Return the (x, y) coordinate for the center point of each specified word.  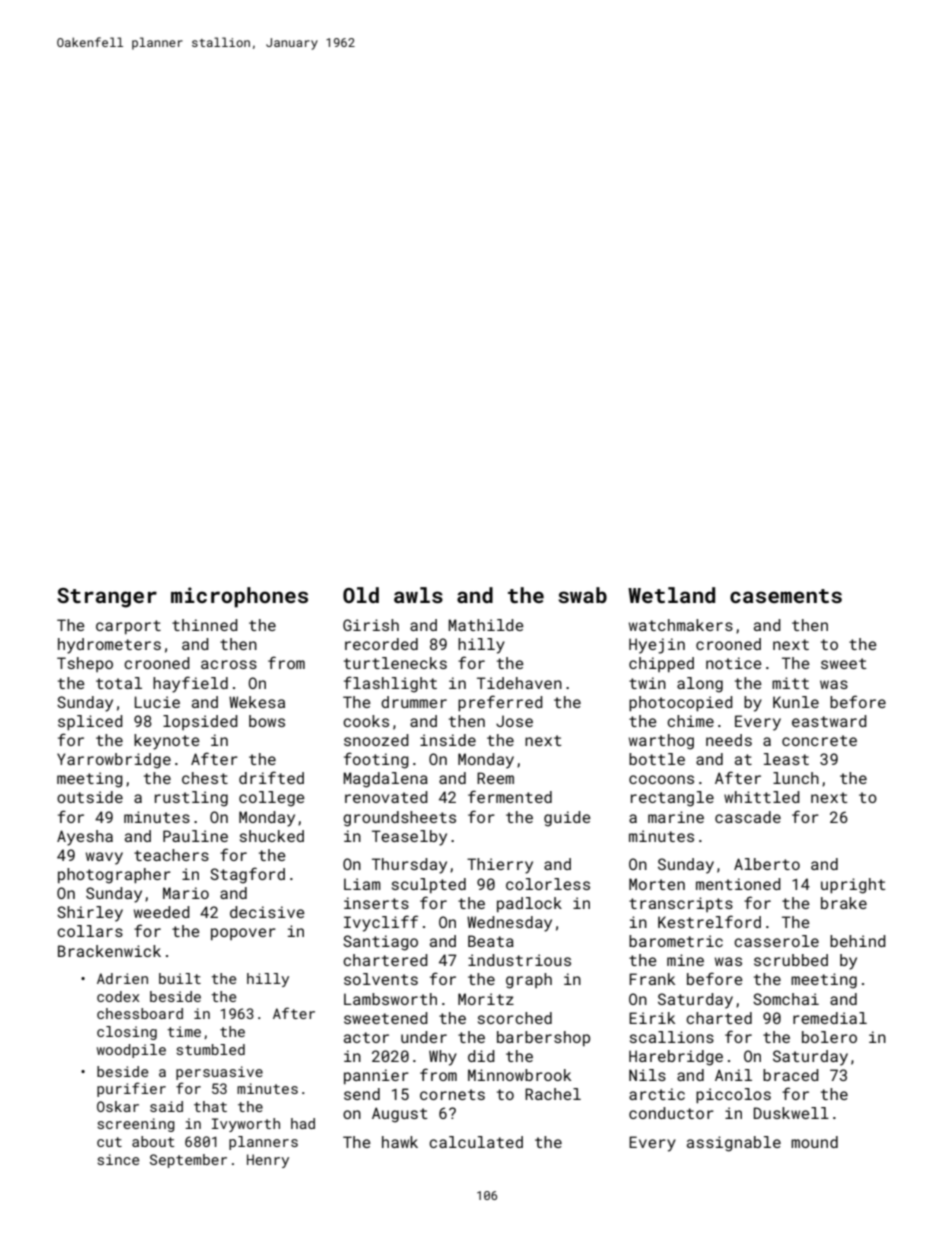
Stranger (107, 598)
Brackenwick (109, 951)
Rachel (553, 1094)
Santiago (380, 943)
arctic (657, 1094)
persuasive (219, 1073)
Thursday (409, 866)
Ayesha (85, 838)
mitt (790, 683)
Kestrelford (709, 921)
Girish (371, 625)
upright (853, 886)
